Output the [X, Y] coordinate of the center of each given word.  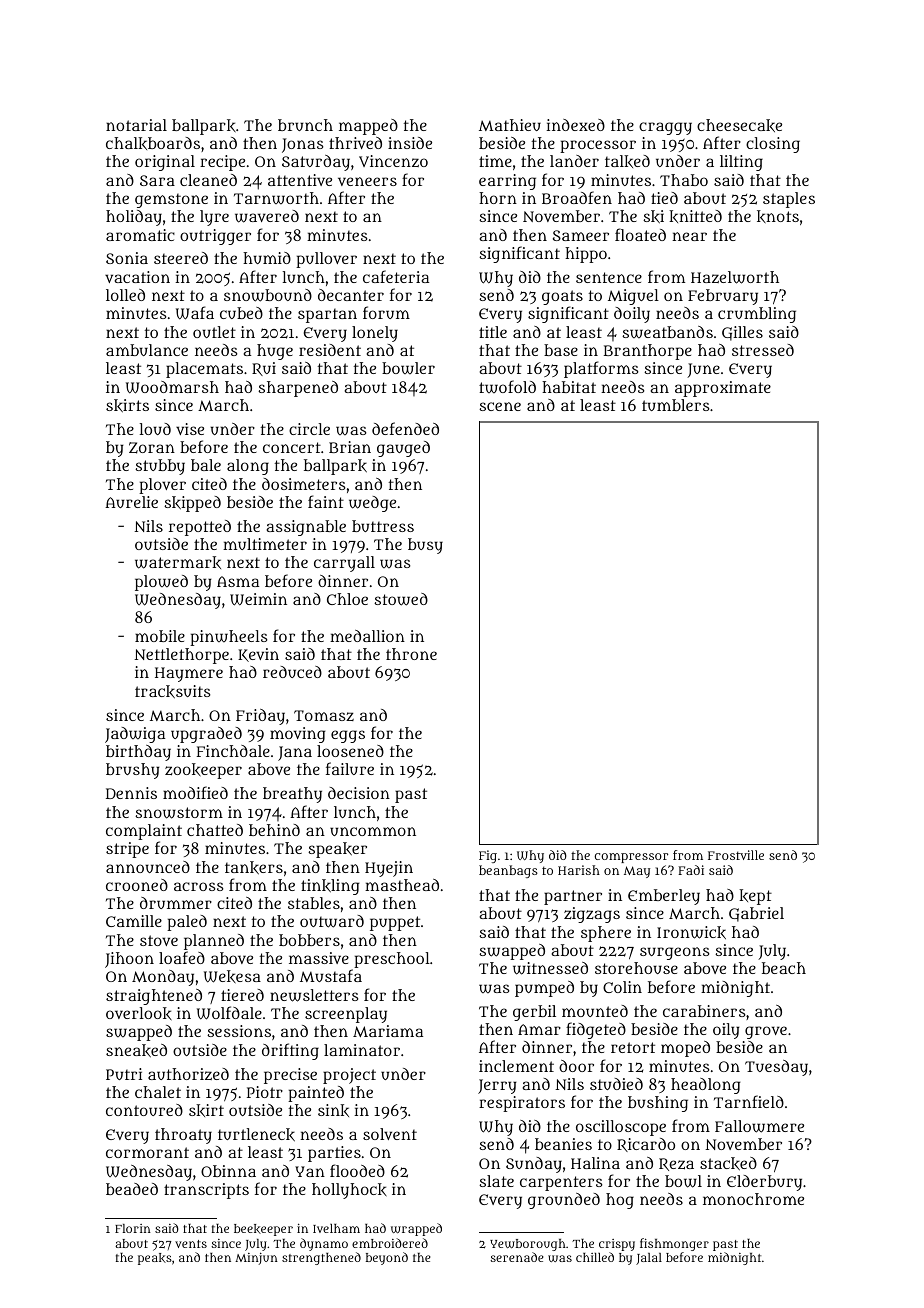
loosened [350, 751]
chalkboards [153, 143]
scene [500, 406]
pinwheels [228, 638]
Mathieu [510, 125]
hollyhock [349, 1191]
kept [755, 897]
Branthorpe [648, 352]
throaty [183, 1136]
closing [773, 145]
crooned [137, 885]
